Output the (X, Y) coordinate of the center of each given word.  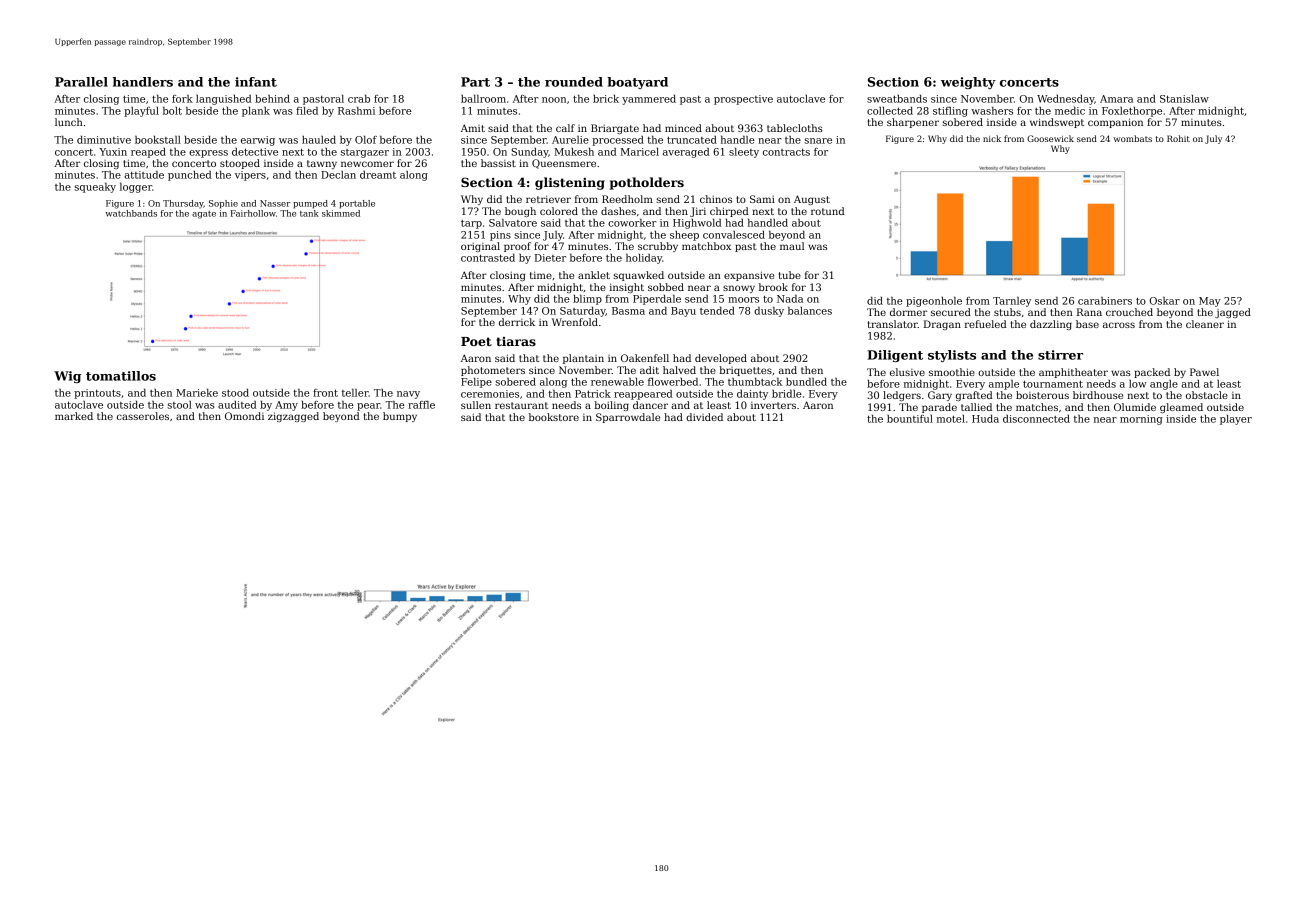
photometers (493, 371)
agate (204, 215)
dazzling (1051, 325)
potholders (647, 183)
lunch (69, 122)
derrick (517, 322)
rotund (827, 211)
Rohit (1178, 138)
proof (517, 247)
